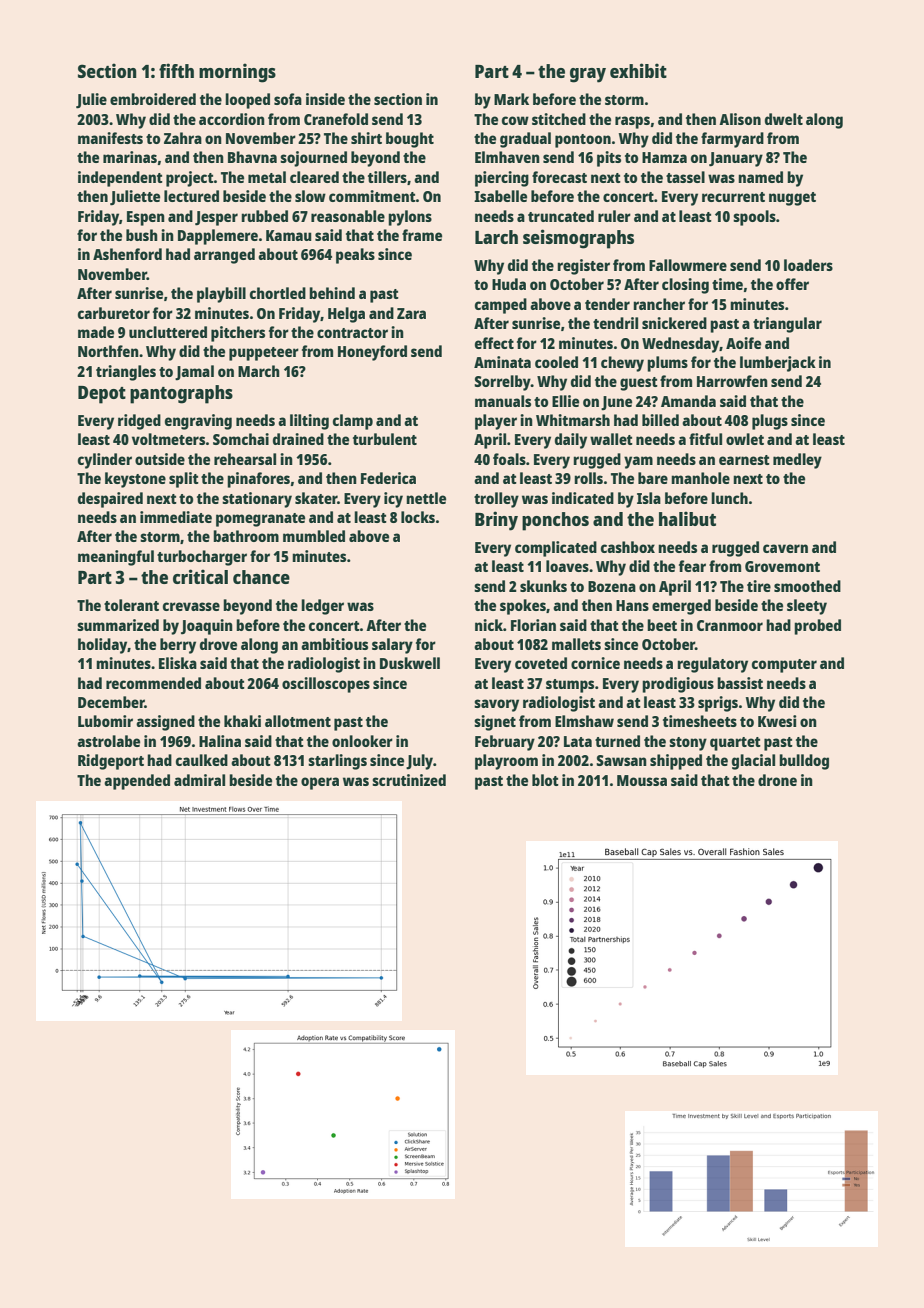 The height and width of the screenshot is (1308, 924). I want to click on manifests, so click(110, 138).
